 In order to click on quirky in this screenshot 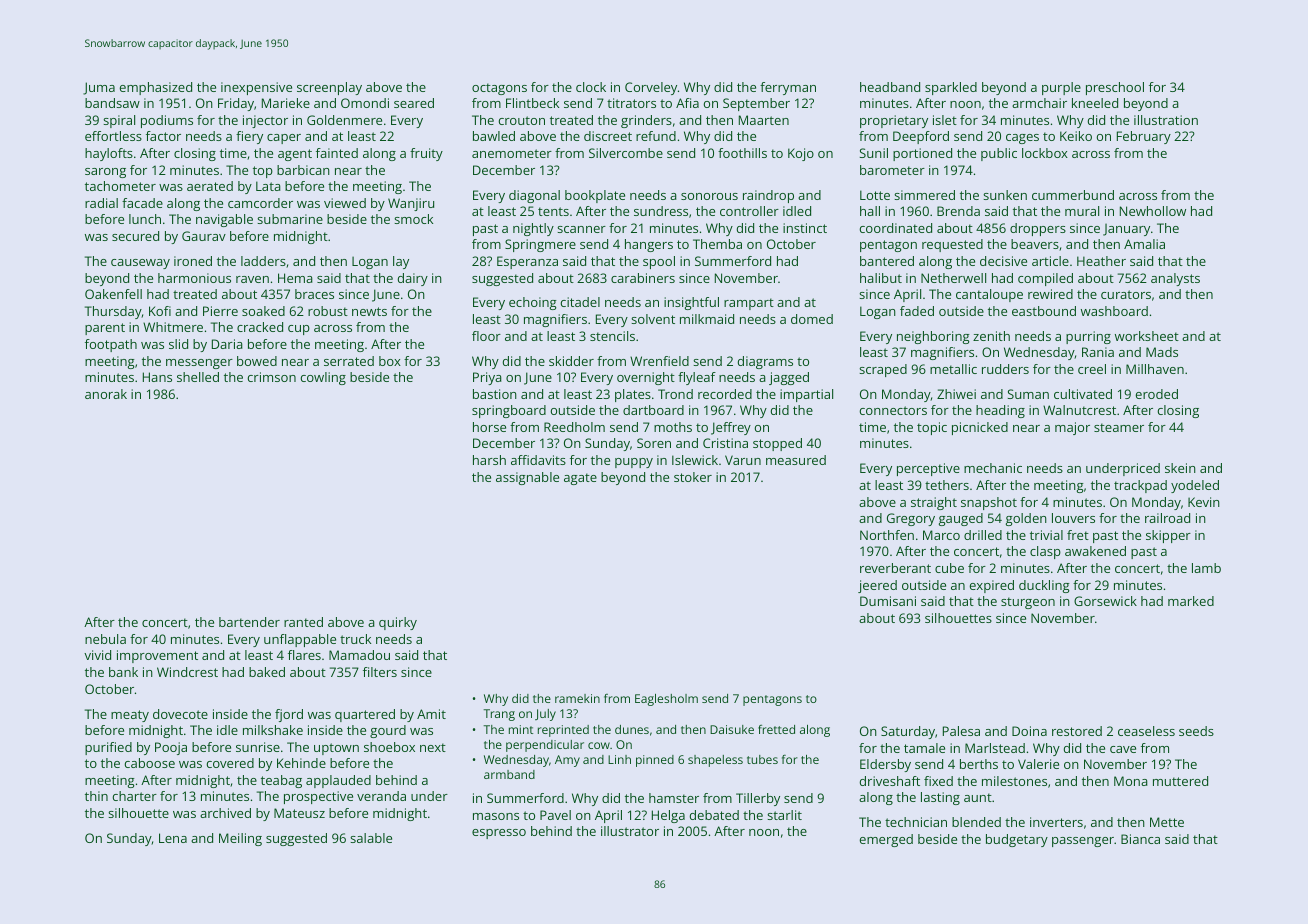, I will do `click(398, 623)`.
